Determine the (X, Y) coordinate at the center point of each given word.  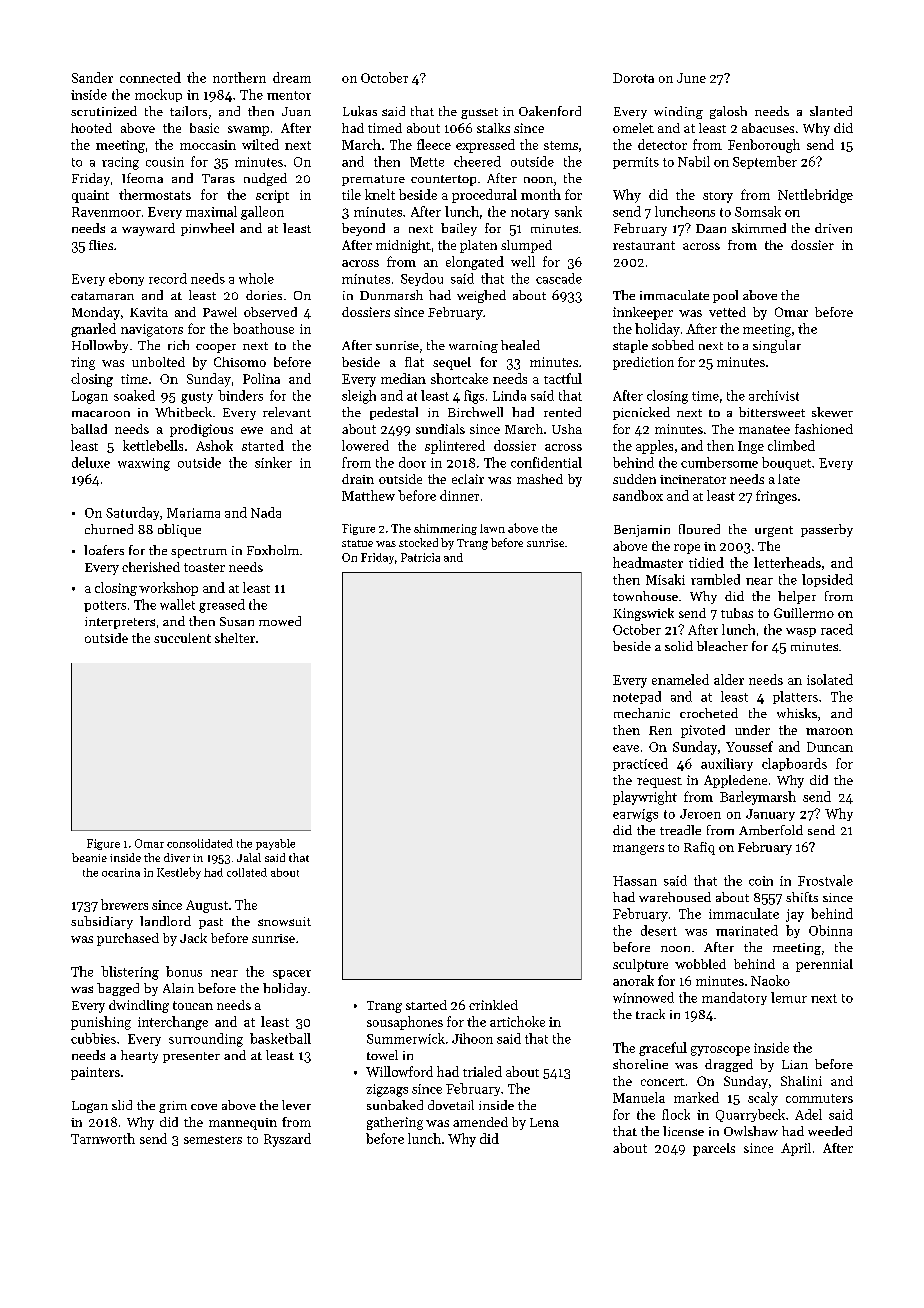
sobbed (673, 345)
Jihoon (472, 1038)
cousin (165, 162)
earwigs (635, 815)
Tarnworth (103, 1138)
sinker (273, 462)
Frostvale (825, 880)
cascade (559, 278)
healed (520, 345)
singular (777, 346)
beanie (89, 857)
